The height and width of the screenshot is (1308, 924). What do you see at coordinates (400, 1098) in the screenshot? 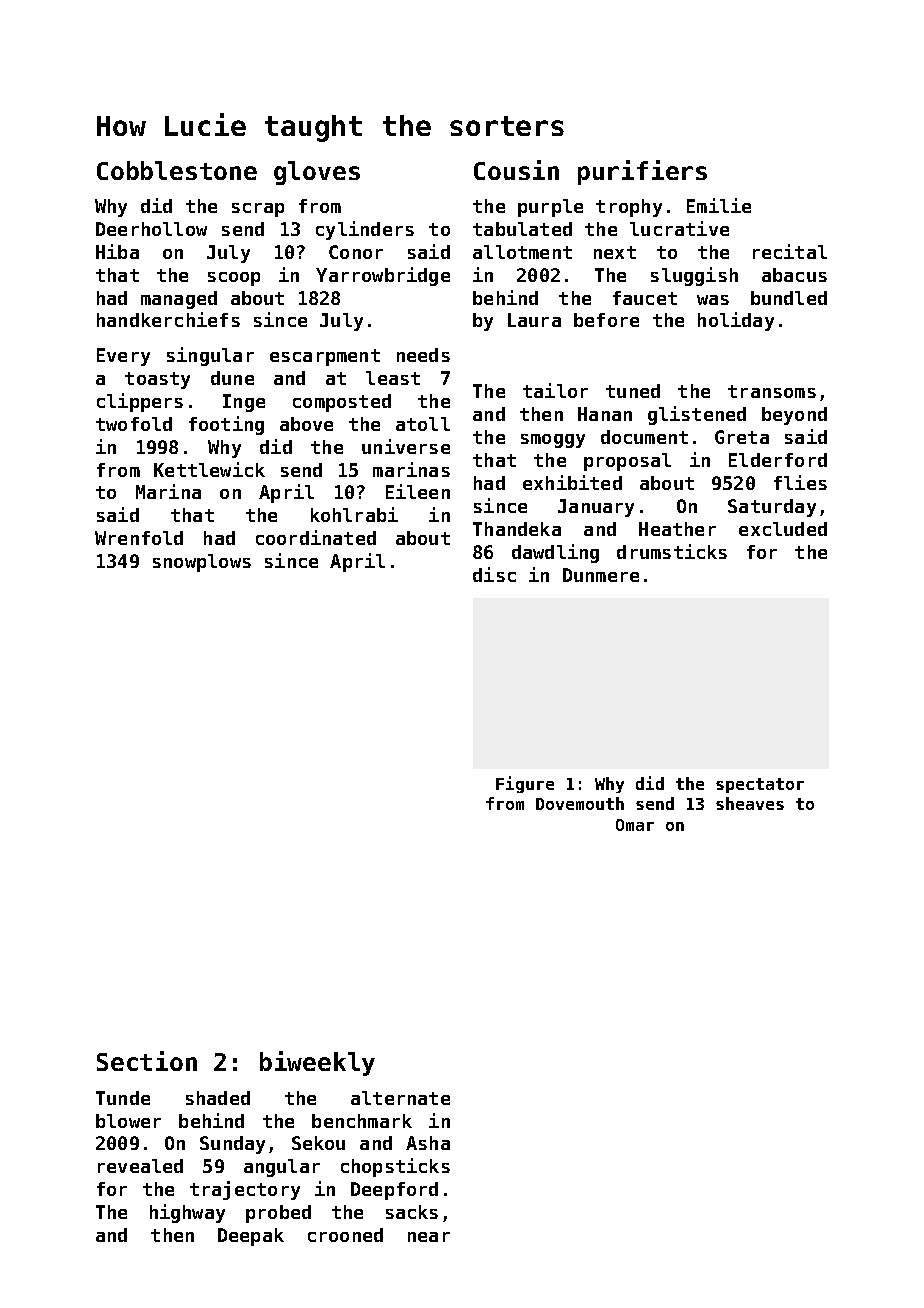
I see `alternate` at bounding box center [400, 1098].
